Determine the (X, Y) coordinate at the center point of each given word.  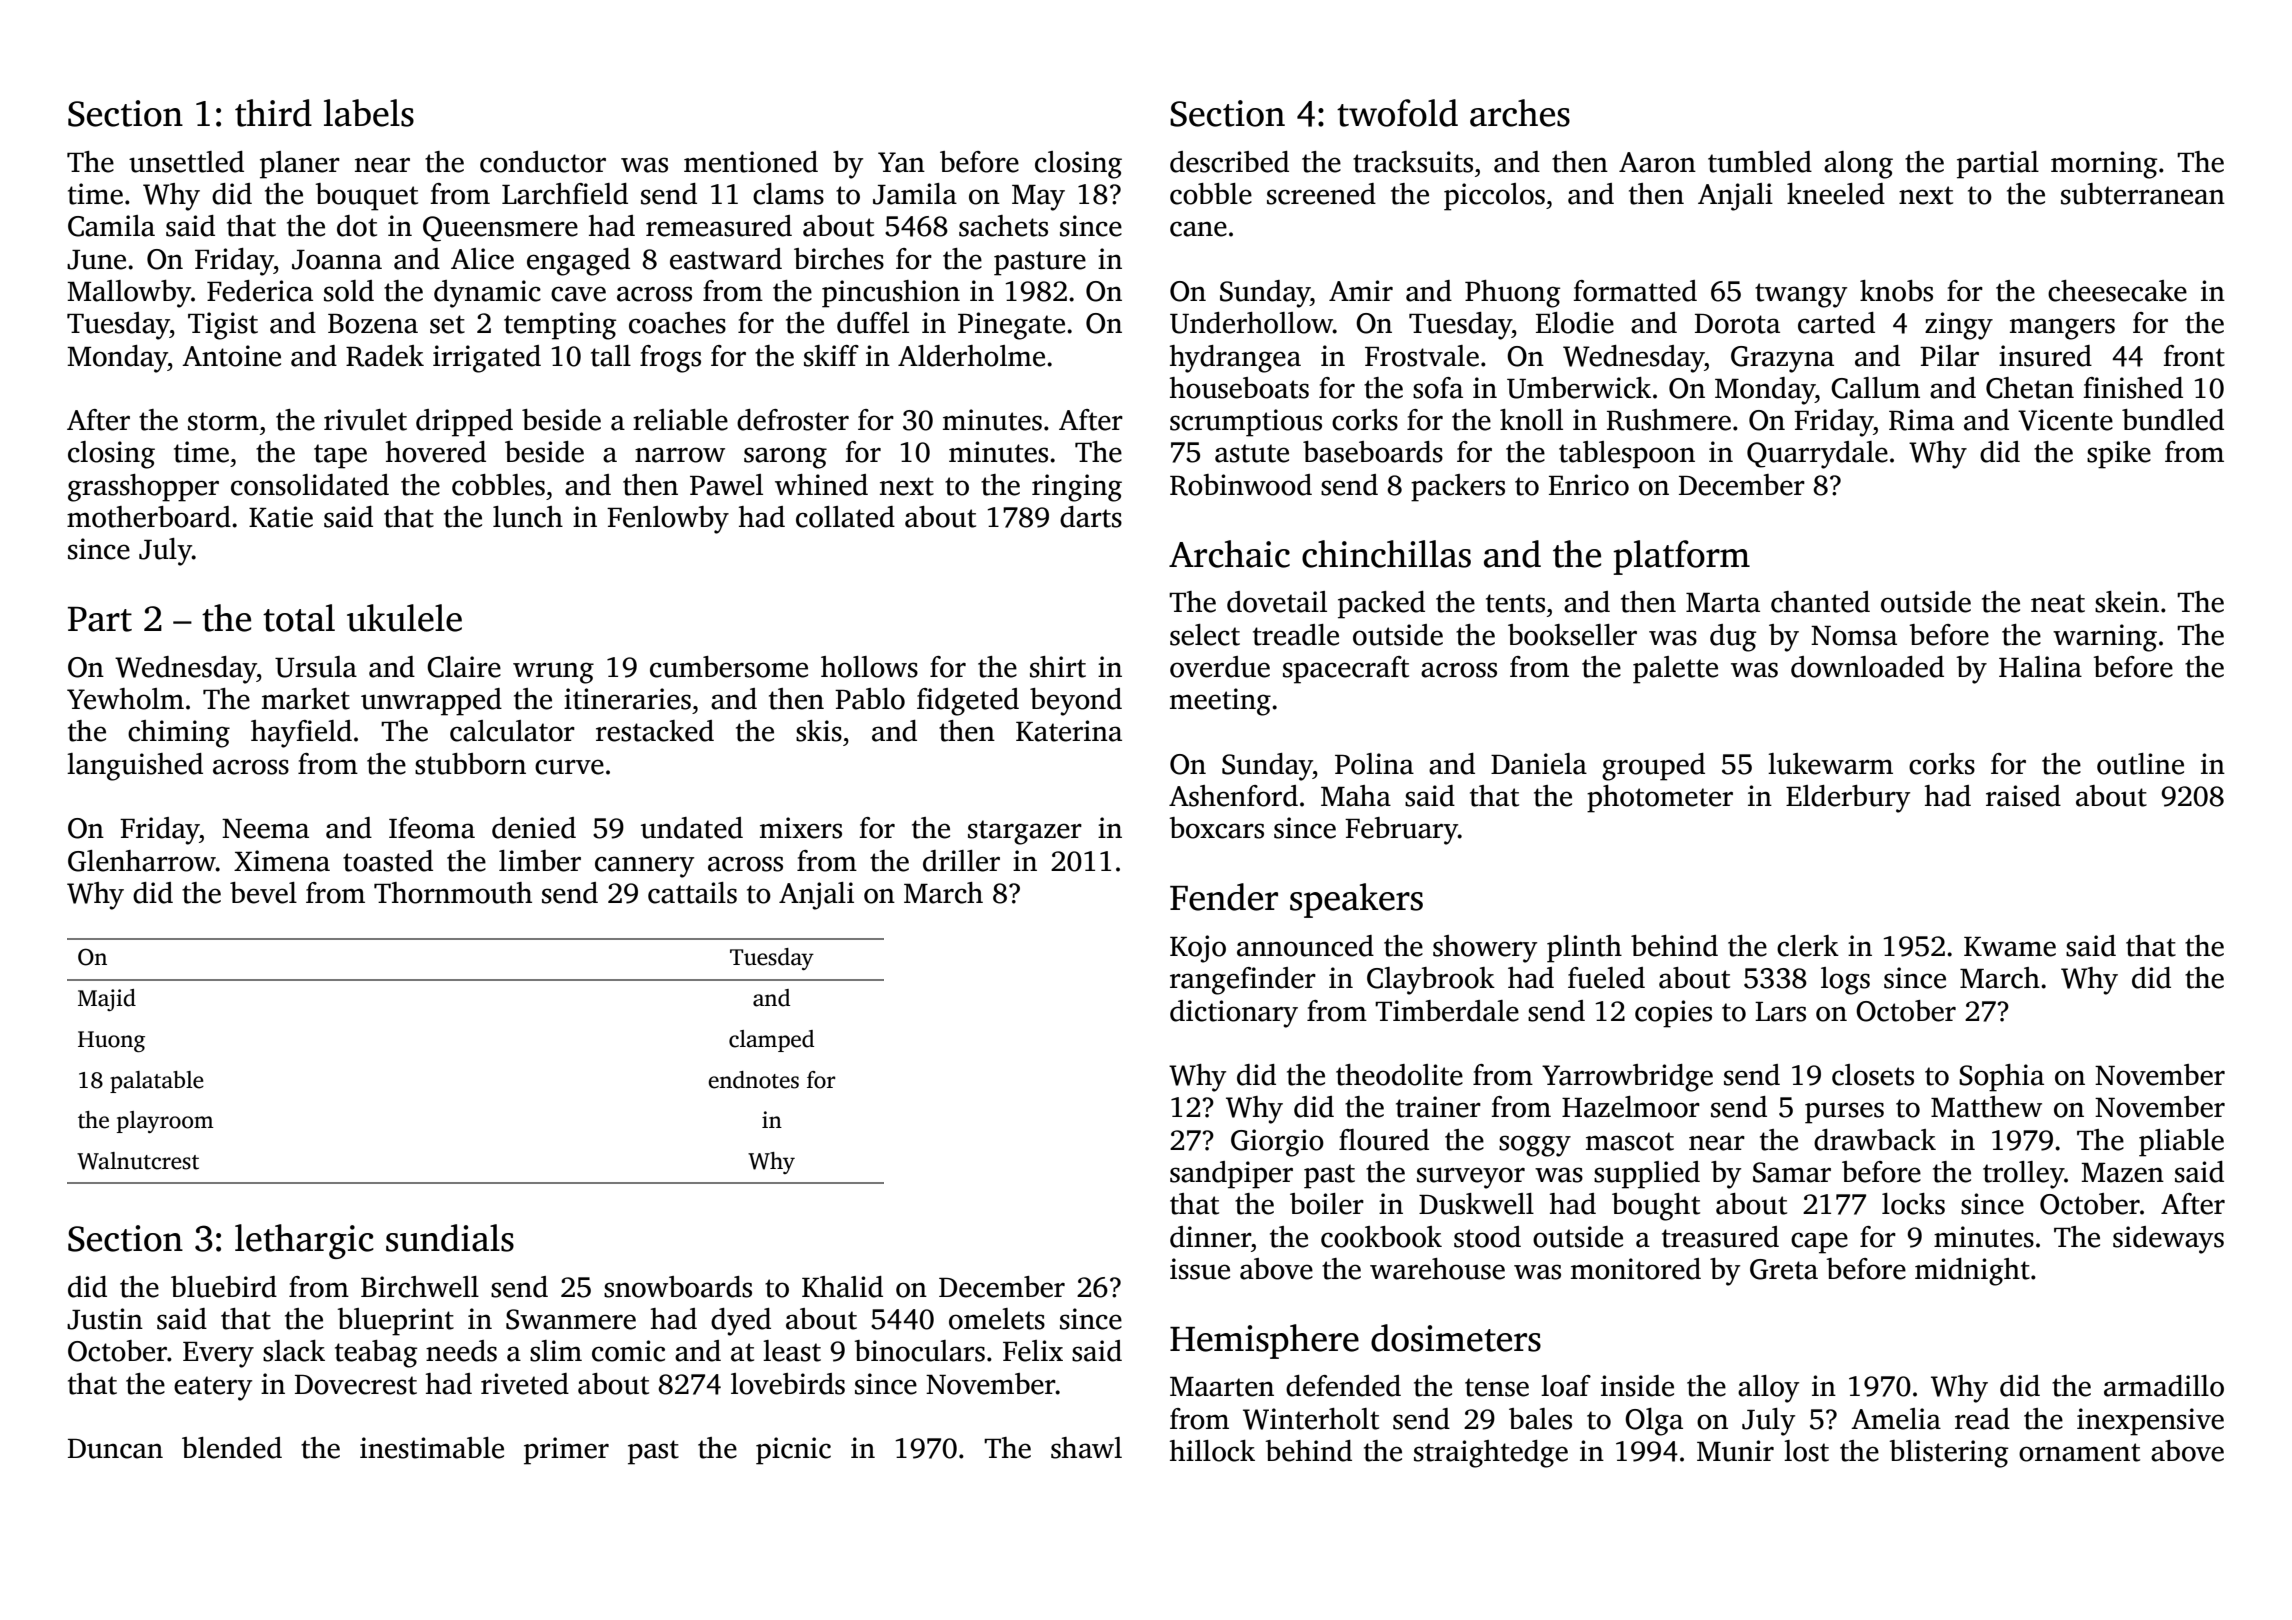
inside (1637, 1386)
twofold (1397, 113)
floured (1384, 1140)
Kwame (2010, 947)
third (273, 113)
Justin (105, 1319)
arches (1520, 113)
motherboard (149, 517)
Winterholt (1311, 1419)
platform (1681, 557)
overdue (1220, 667)
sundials (450, 1238)
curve (569, 767)
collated (845, 517)
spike (2119, 455)
